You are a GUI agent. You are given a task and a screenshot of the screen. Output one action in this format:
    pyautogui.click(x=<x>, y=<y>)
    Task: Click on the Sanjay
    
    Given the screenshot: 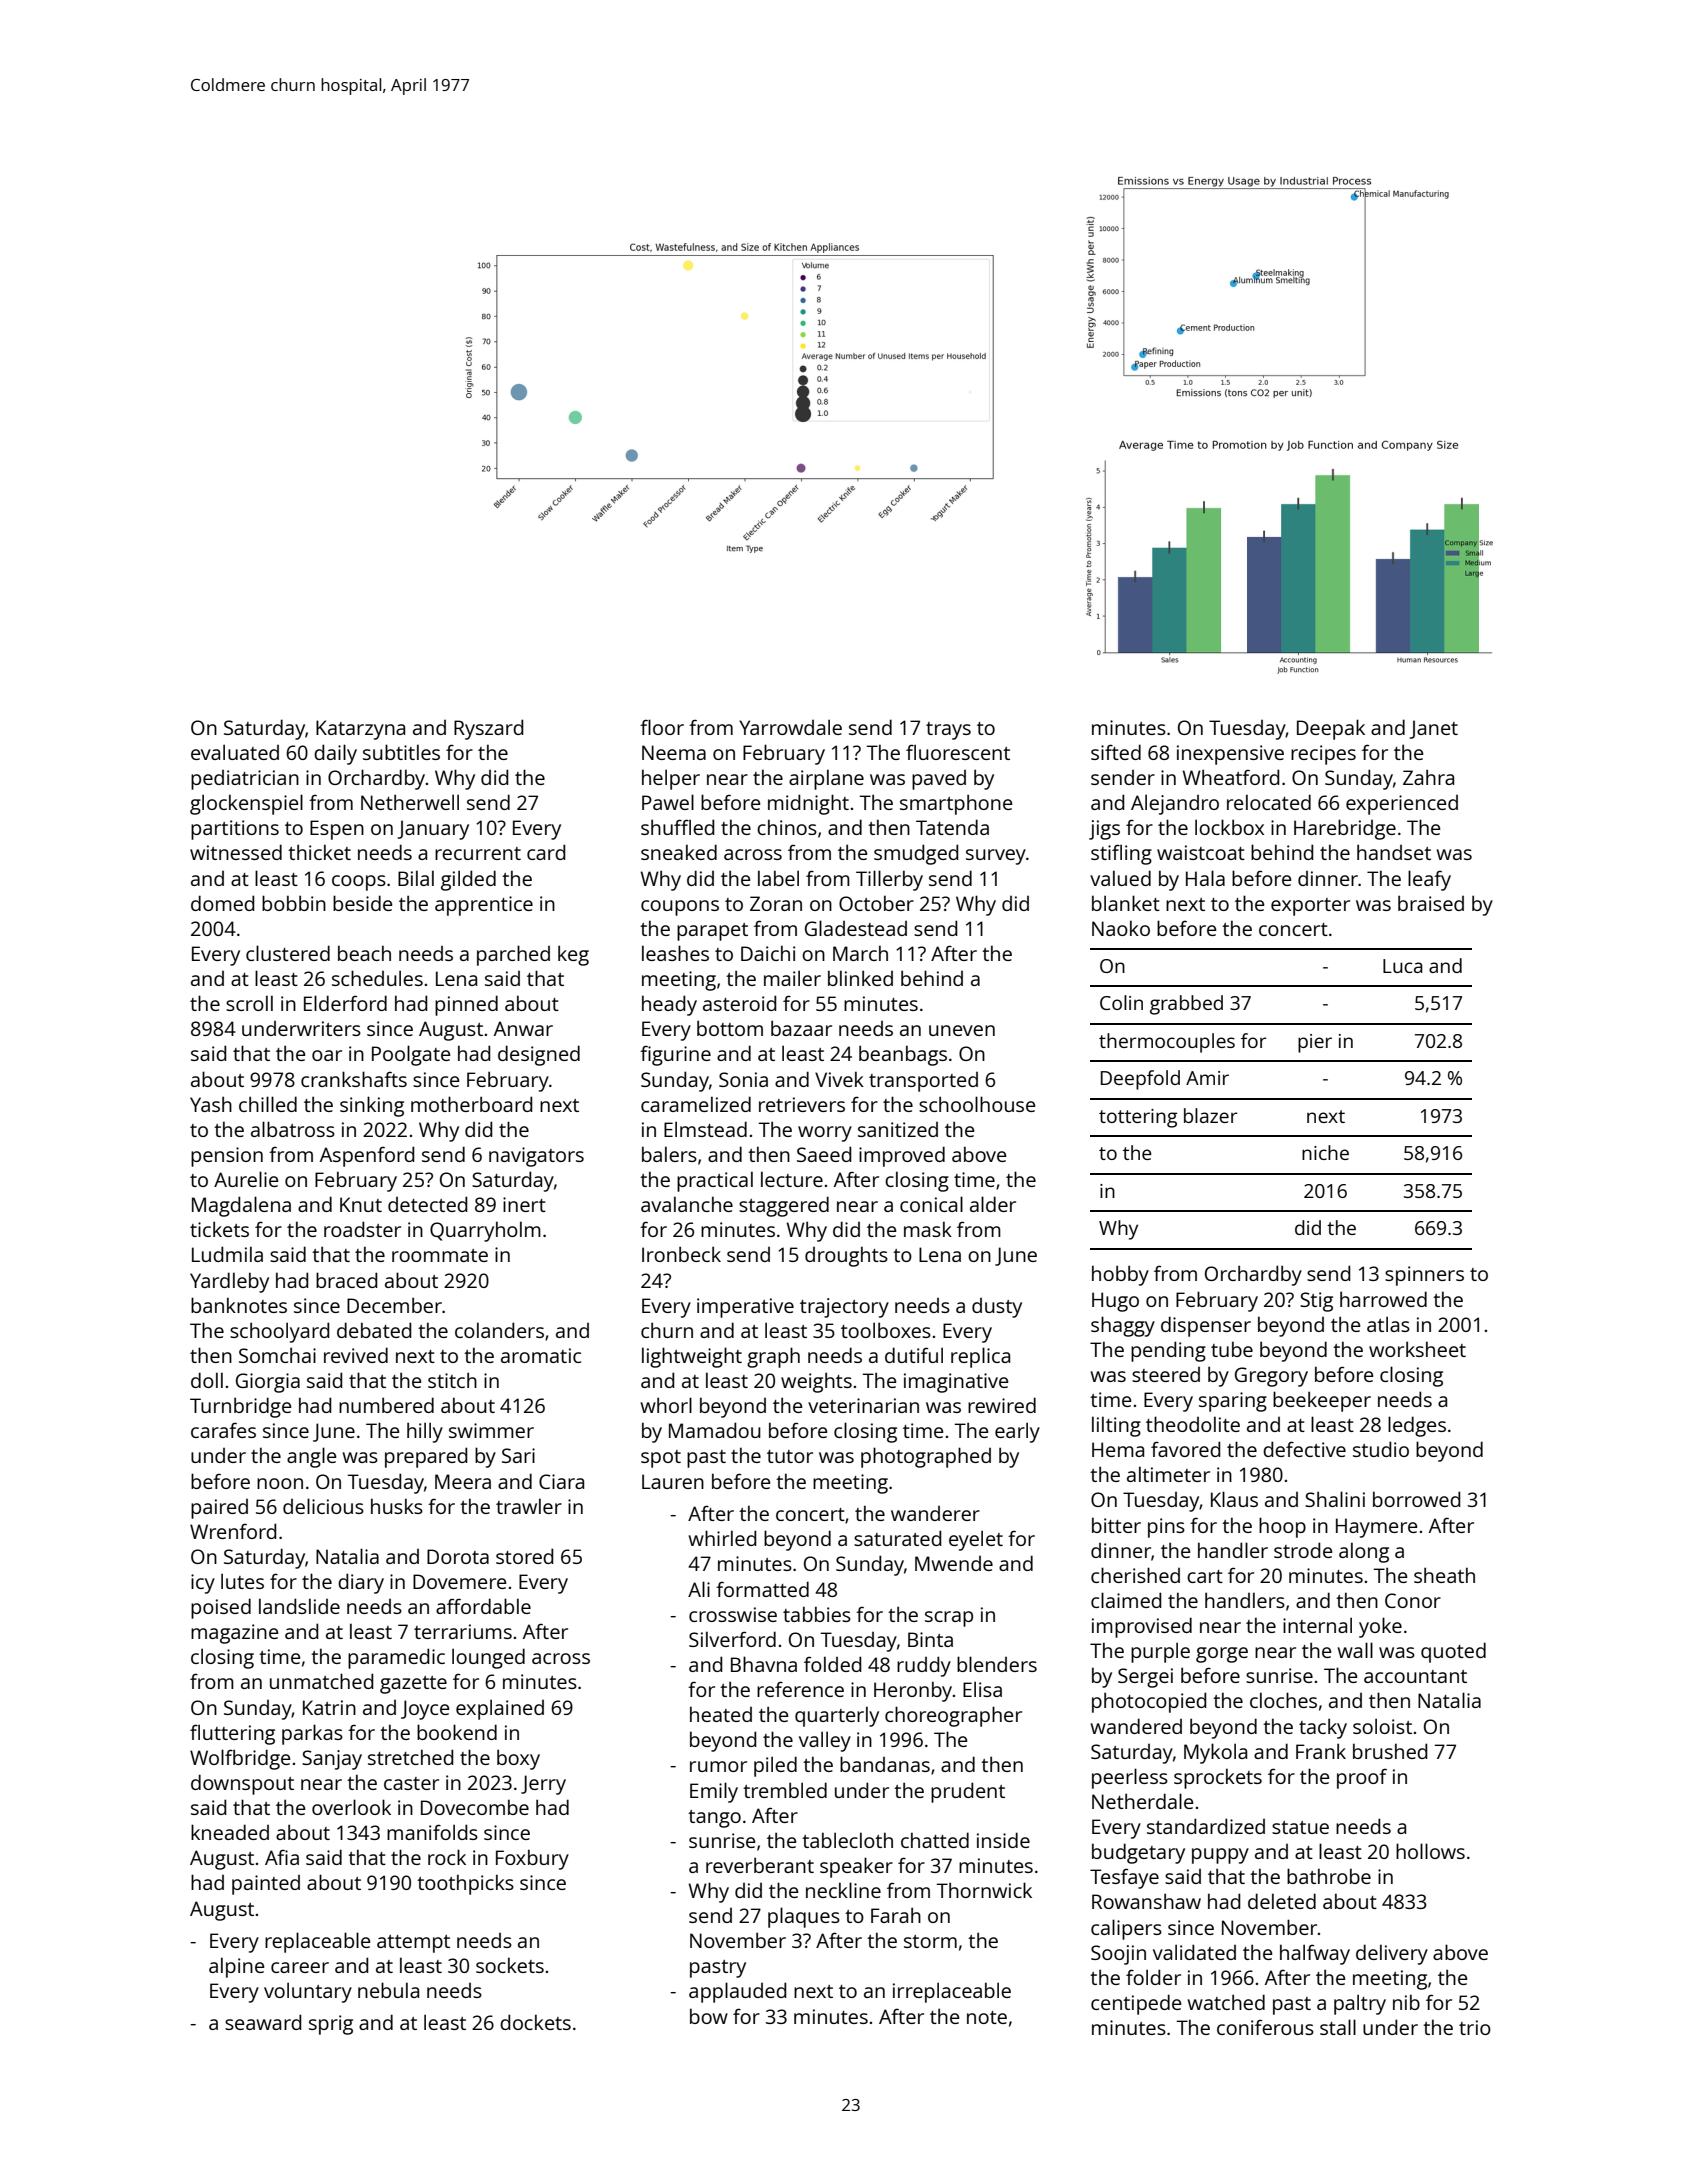 What is the action you would take?
    pyautogui.click(x=332, y=1760)
